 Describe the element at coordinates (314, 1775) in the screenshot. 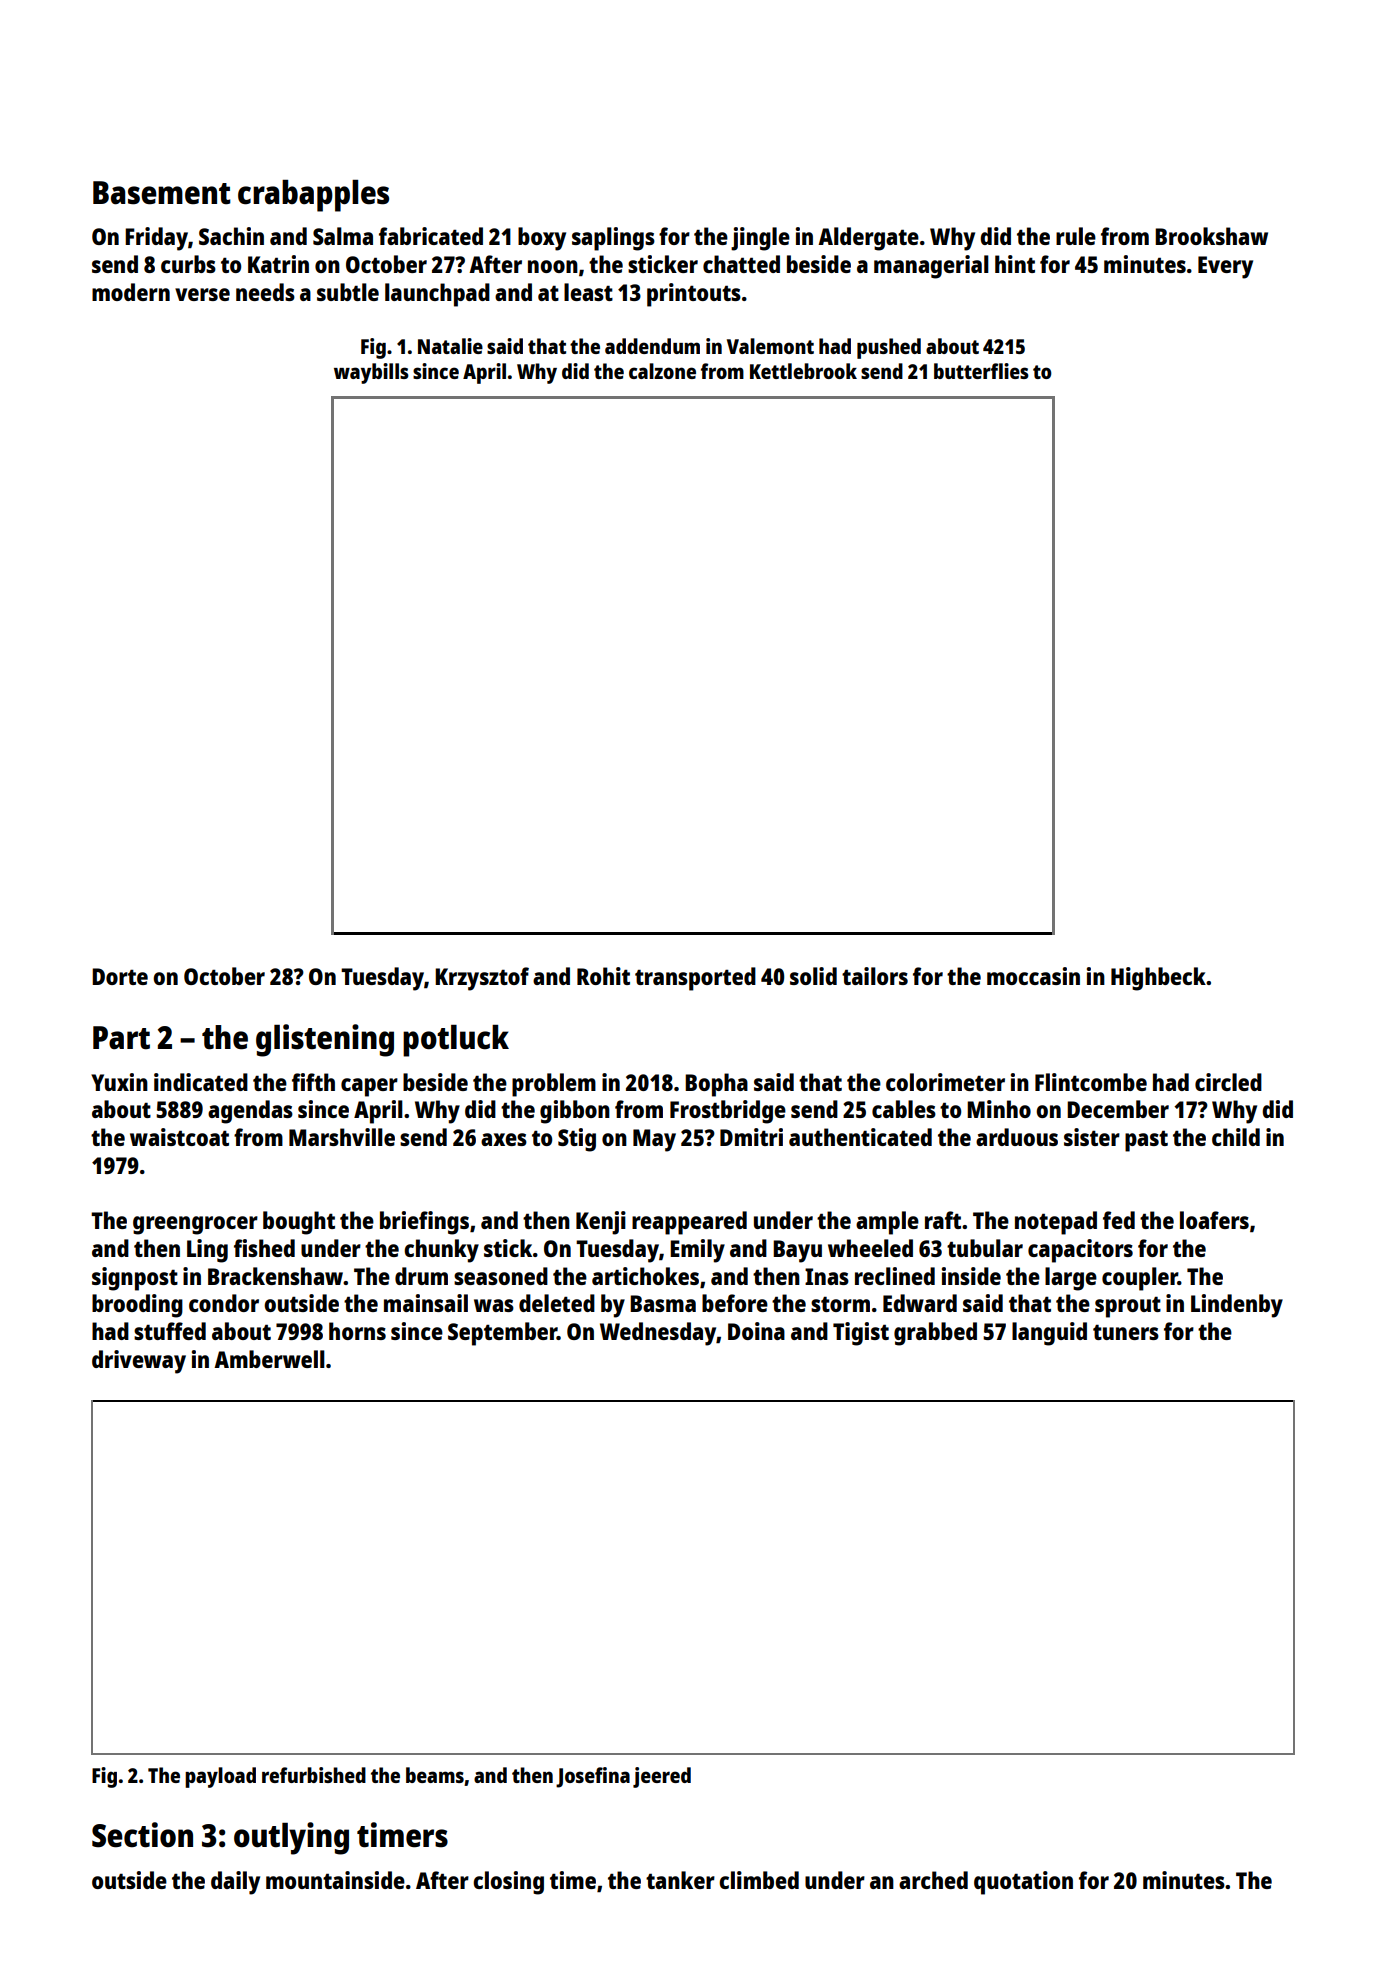

I see `refurbished` at that location.
